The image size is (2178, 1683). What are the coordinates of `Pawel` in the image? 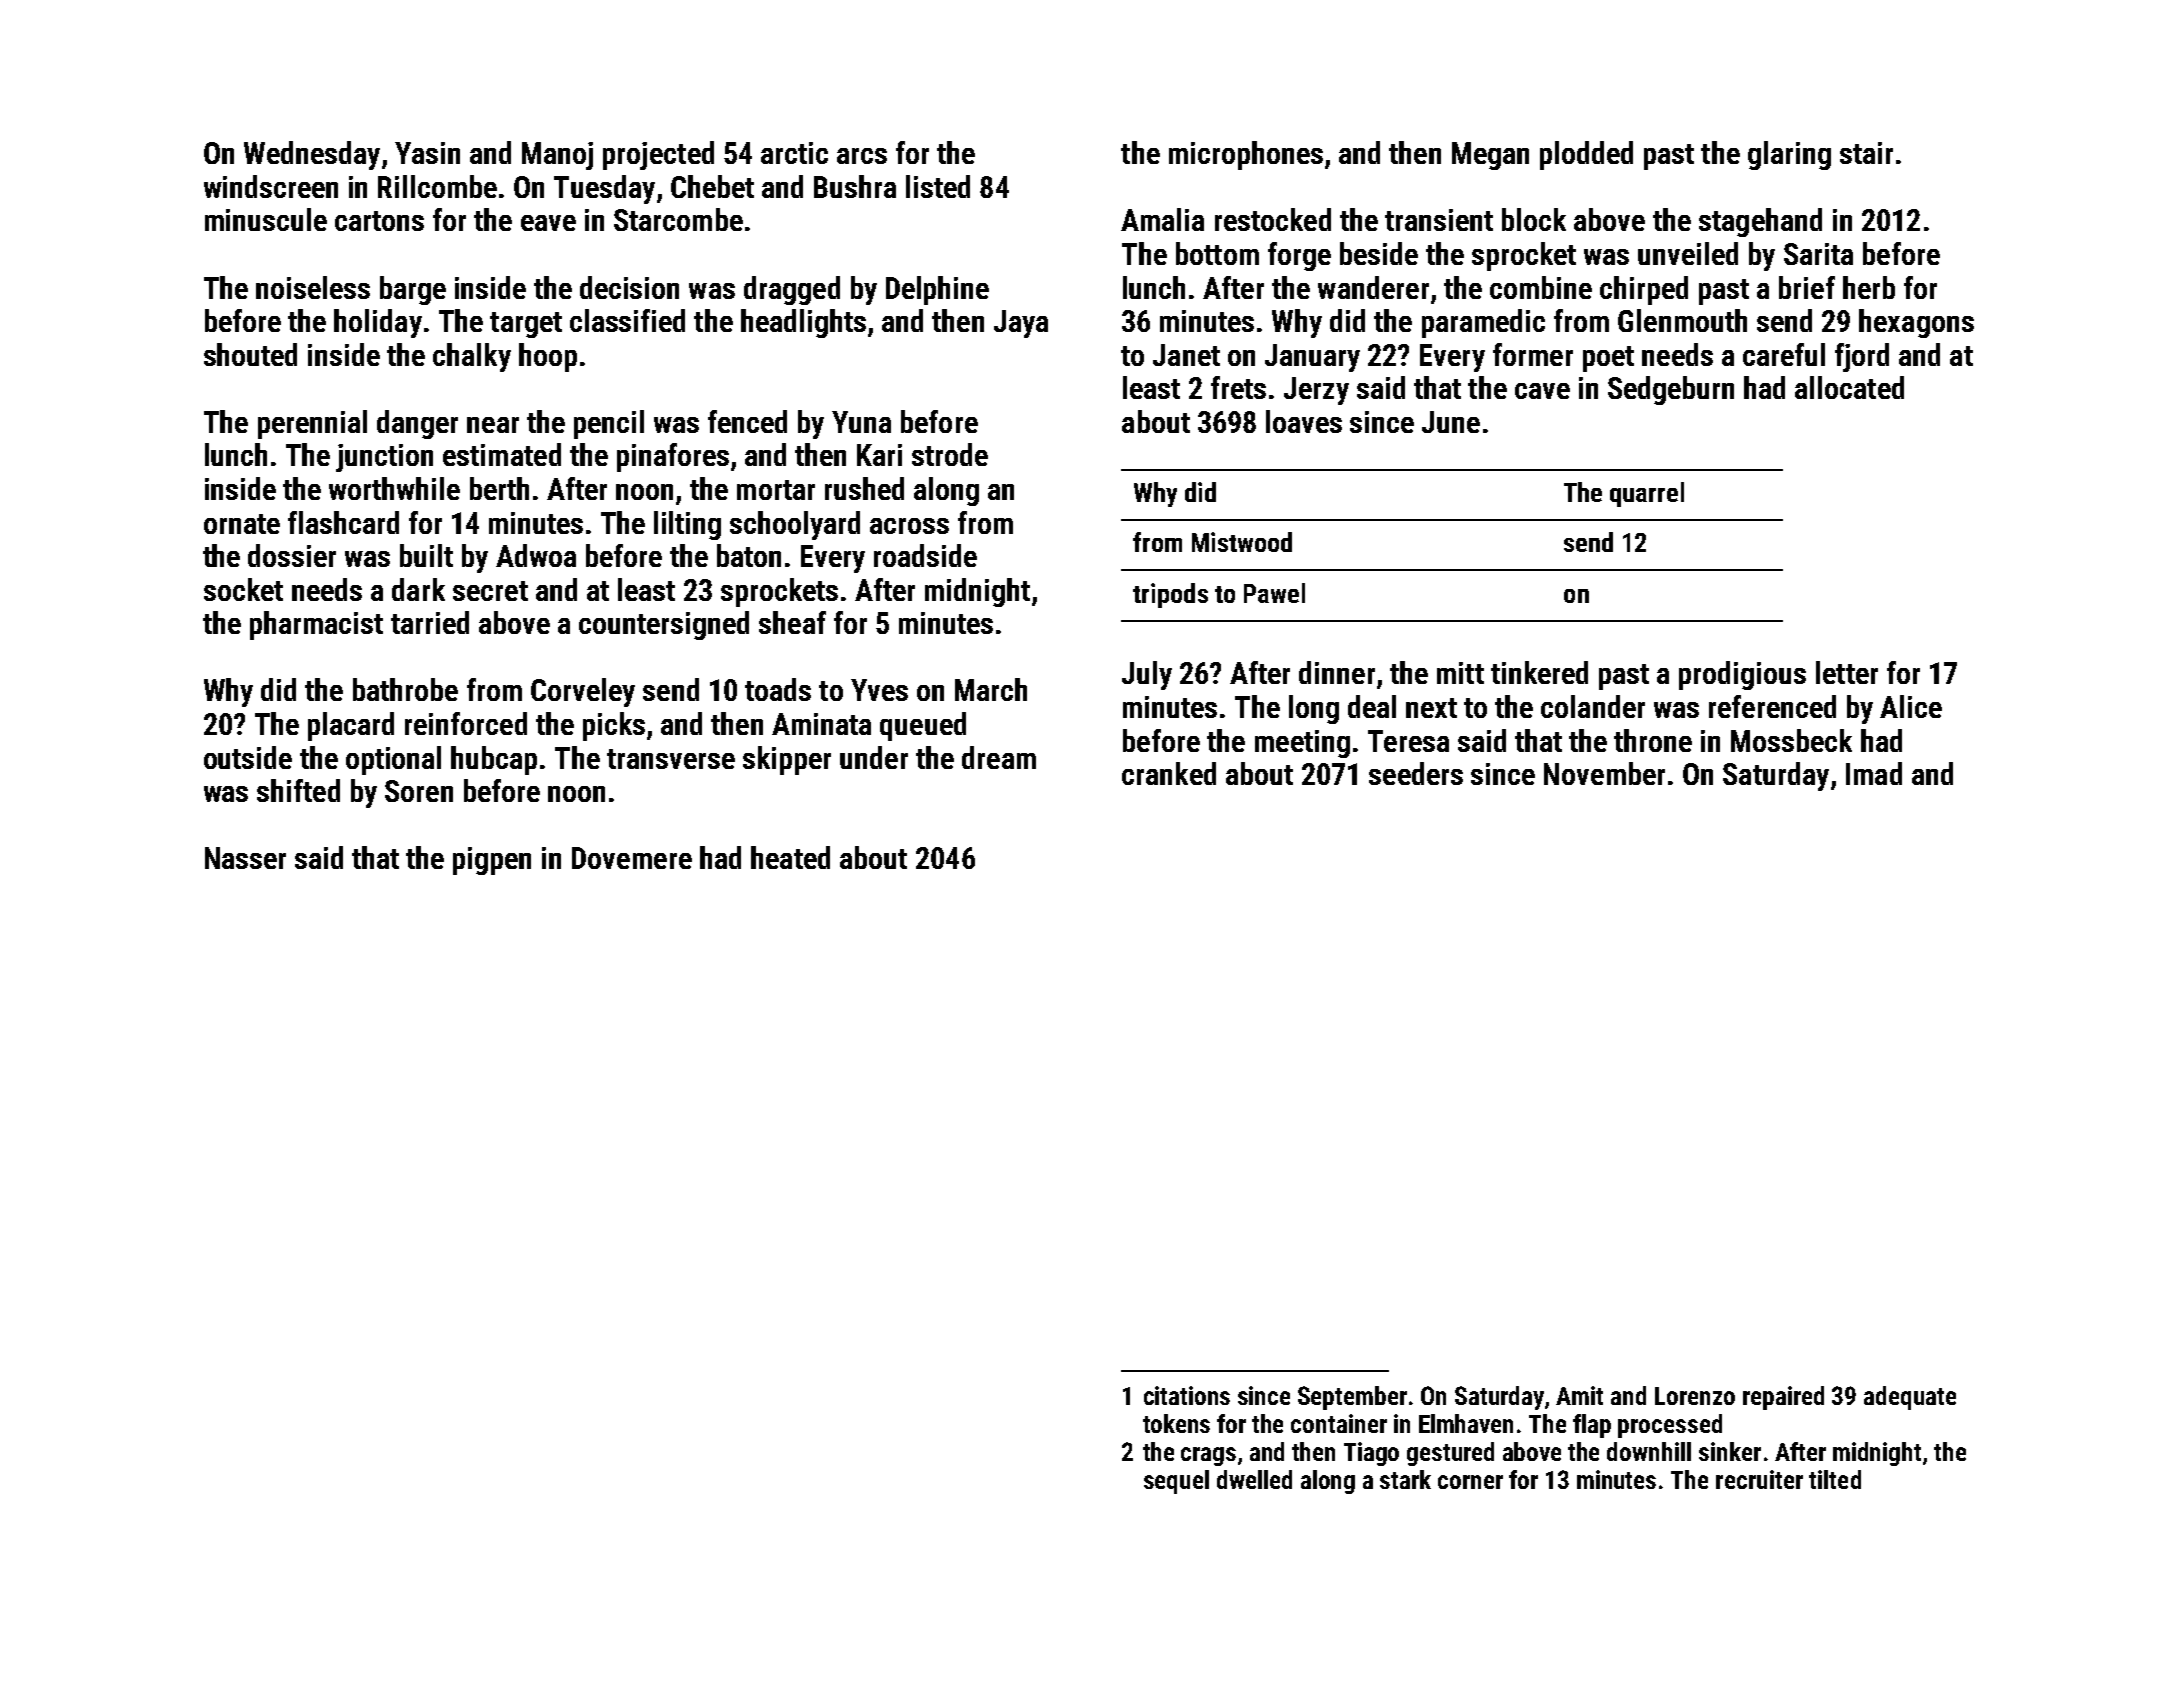 It's located at (1274, 593).
